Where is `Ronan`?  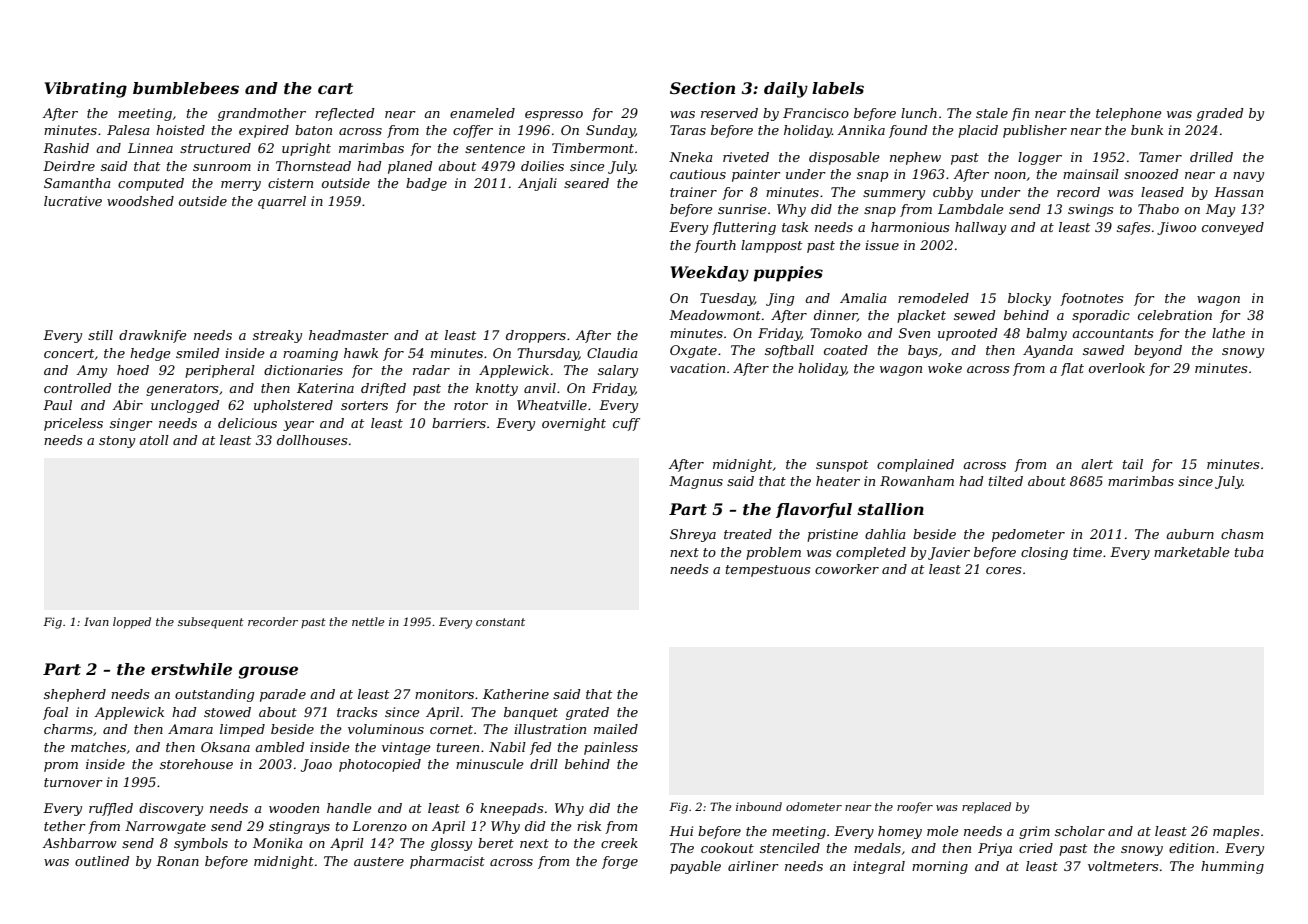 Ronan is located at coordinates (177, 861).
